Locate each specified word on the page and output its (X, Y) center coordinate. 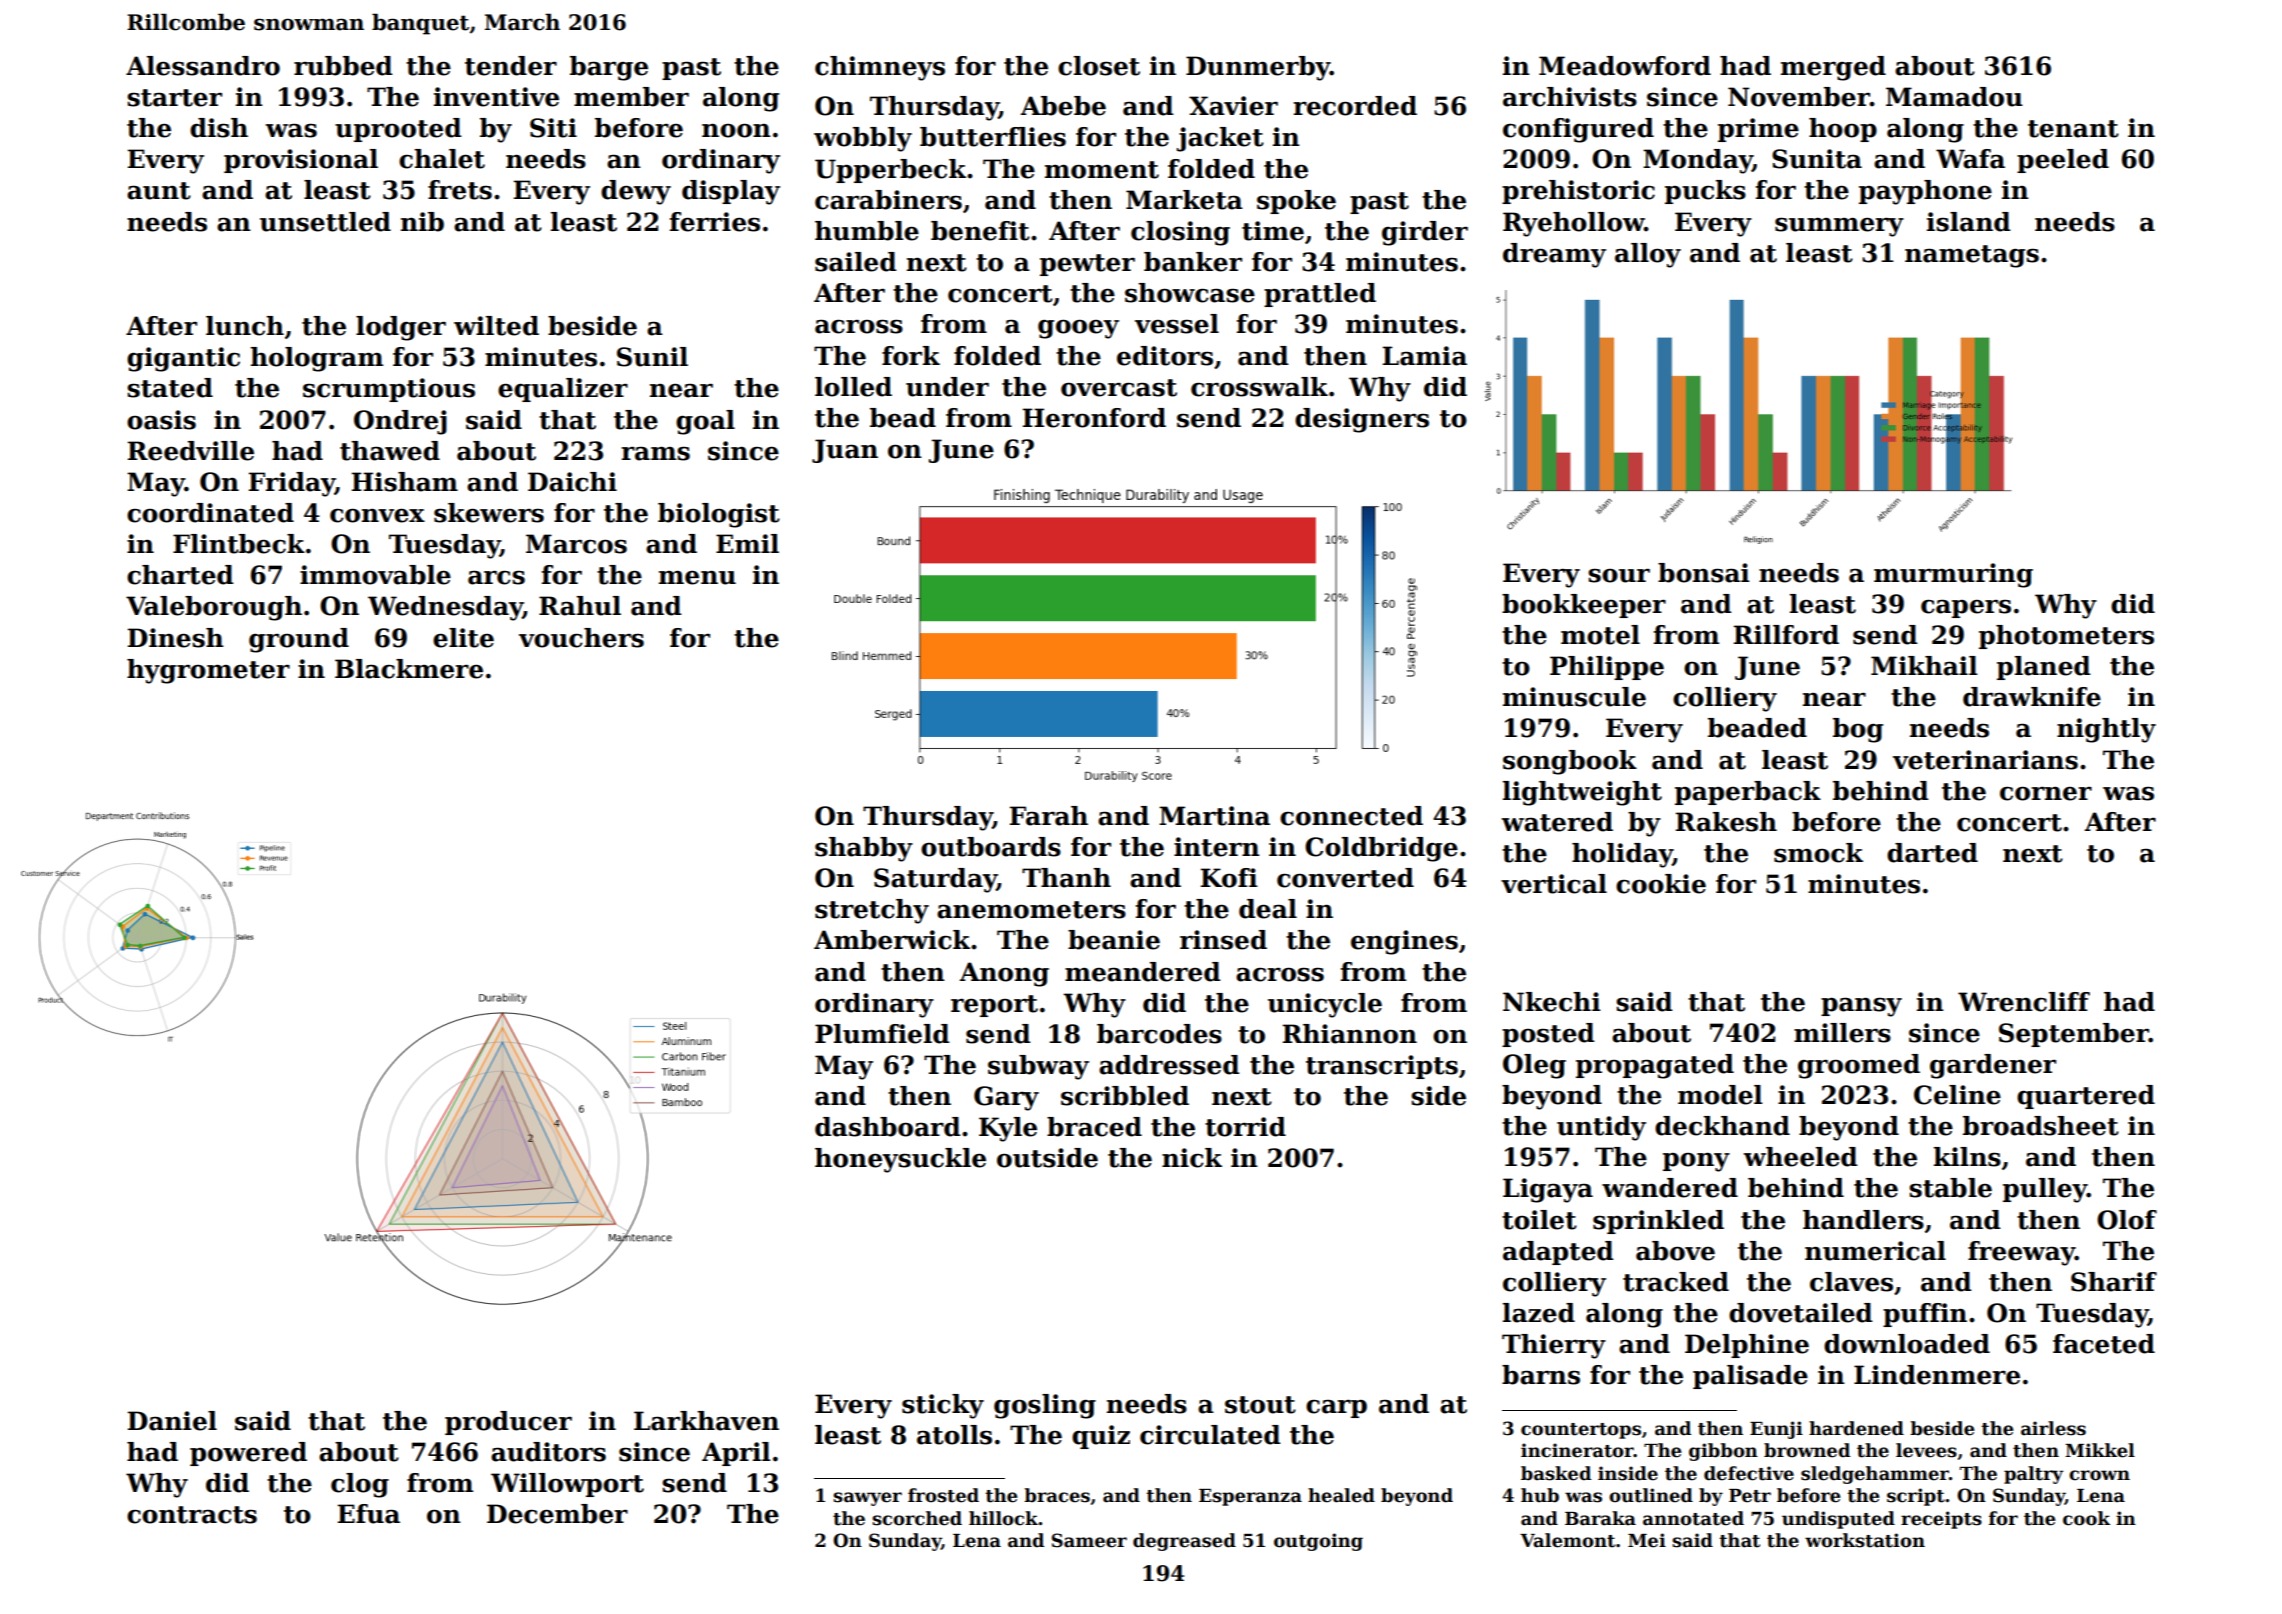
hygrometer (208, 671)
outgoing (1318, 1542)
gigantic (183, 359)
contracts (192, 1515)
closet (1099, 66)
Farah (1048, 816)
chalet (442, 159)
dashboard (888, 1127)
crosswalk (1259, 387)
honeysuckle (900, 1160)
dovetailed (1801, 1313)
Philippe (1607, 668)
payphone (1925, 192)
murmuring (1953, 575)
